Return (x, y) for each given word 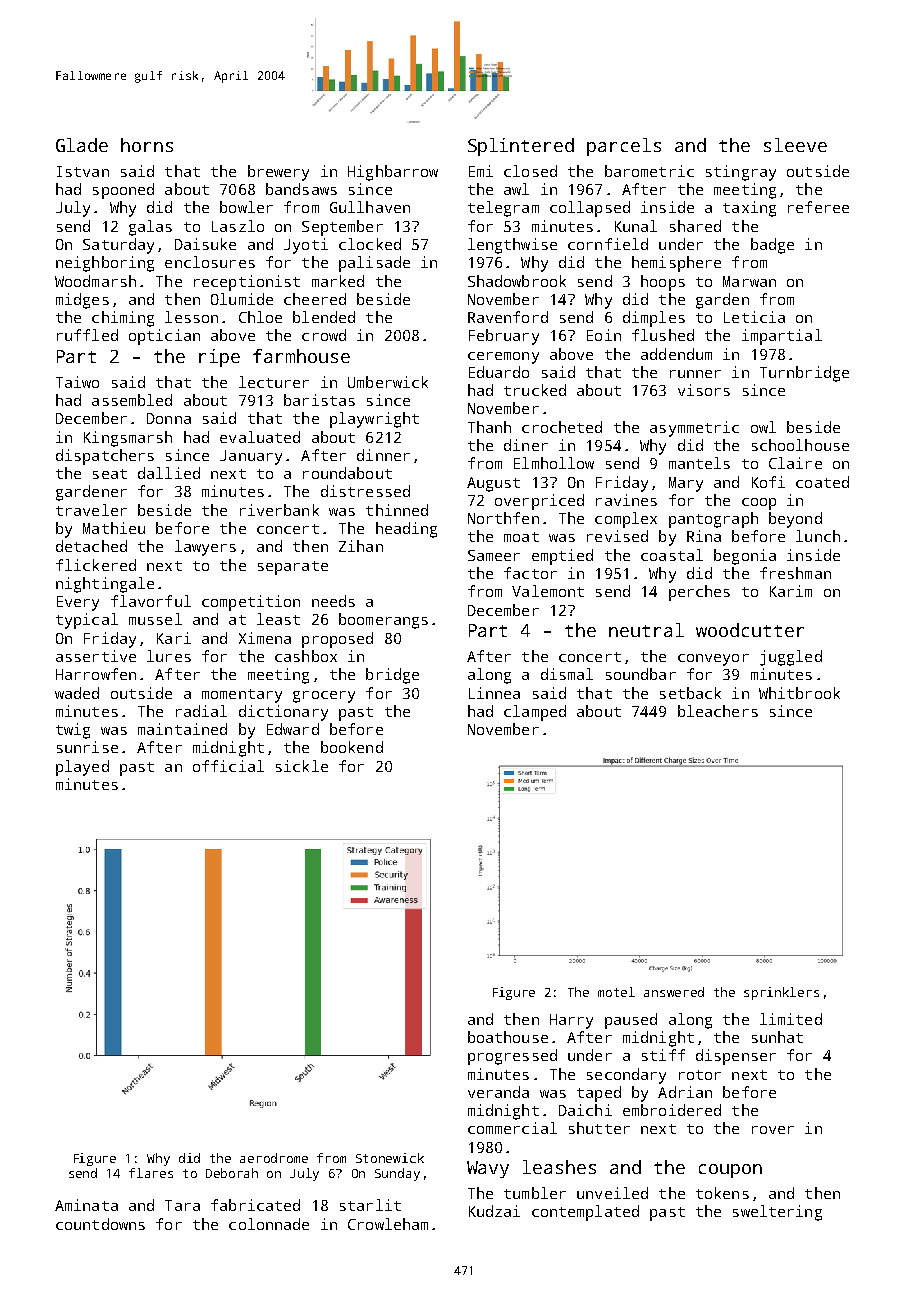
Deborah (232, 1173)
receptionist (247, 283)
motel (616, 992)
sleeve (795, 145)
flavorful (151, 601)
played (82, 768)
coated (822, 482)
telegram (503, 209)
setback (690, 693)
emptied (562, 557)
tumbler (535, 1193)
